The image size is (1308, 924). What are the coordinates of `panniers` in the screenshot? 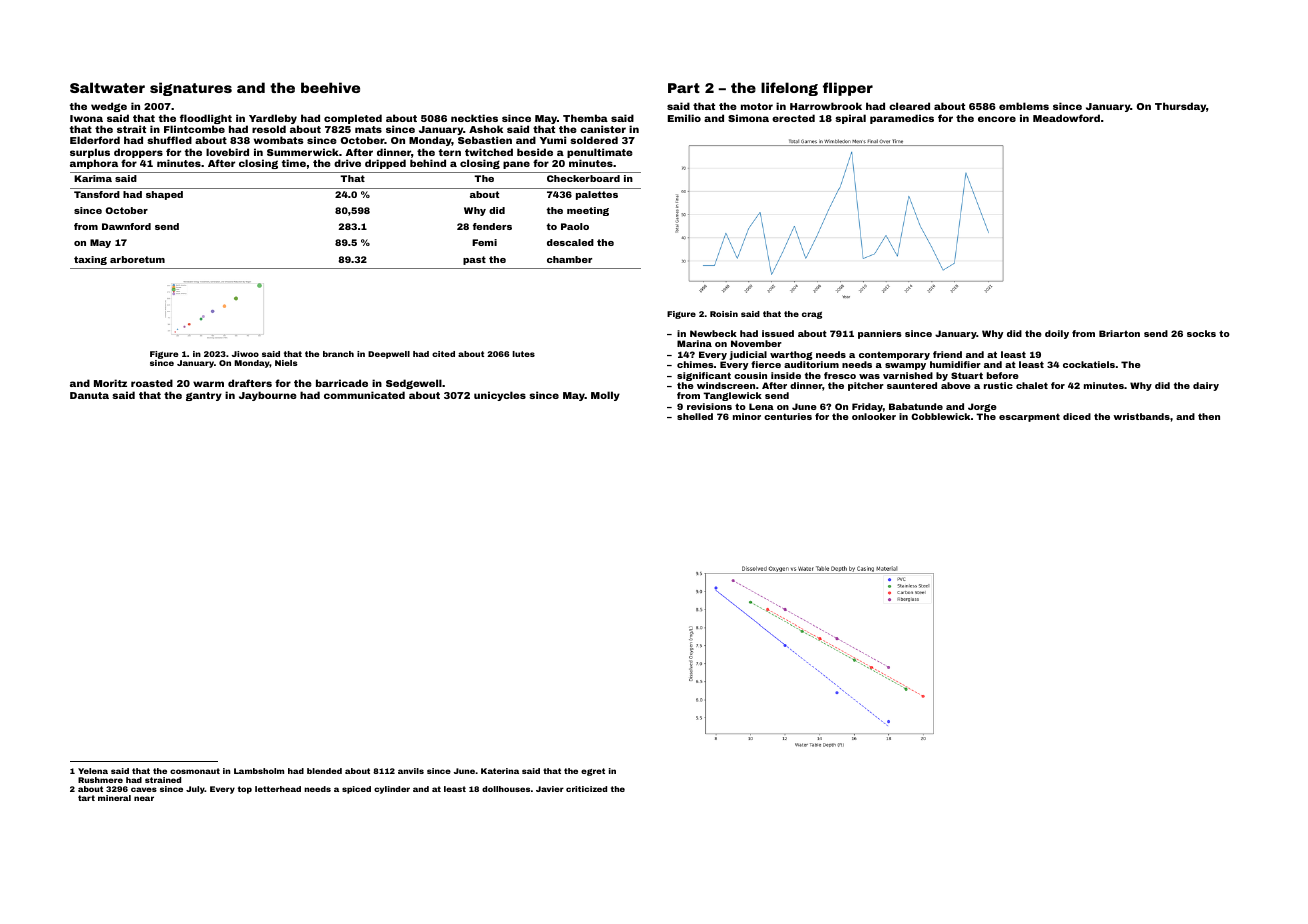 It's located at (880, 334).
